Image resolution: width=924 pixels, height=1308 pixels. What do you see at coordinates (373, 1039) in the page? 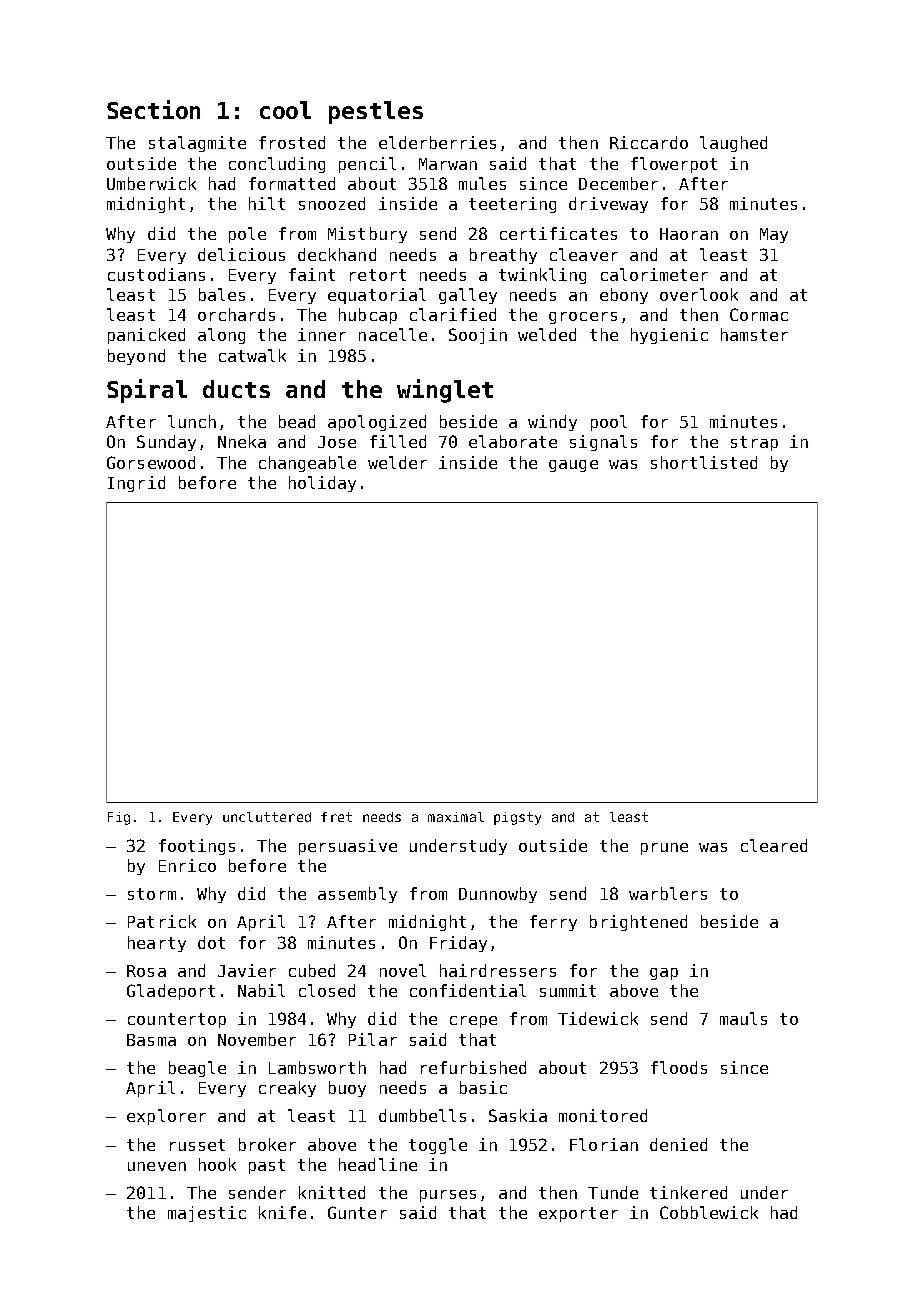
I see `Pilar` at bounding box center [373, 1039].
